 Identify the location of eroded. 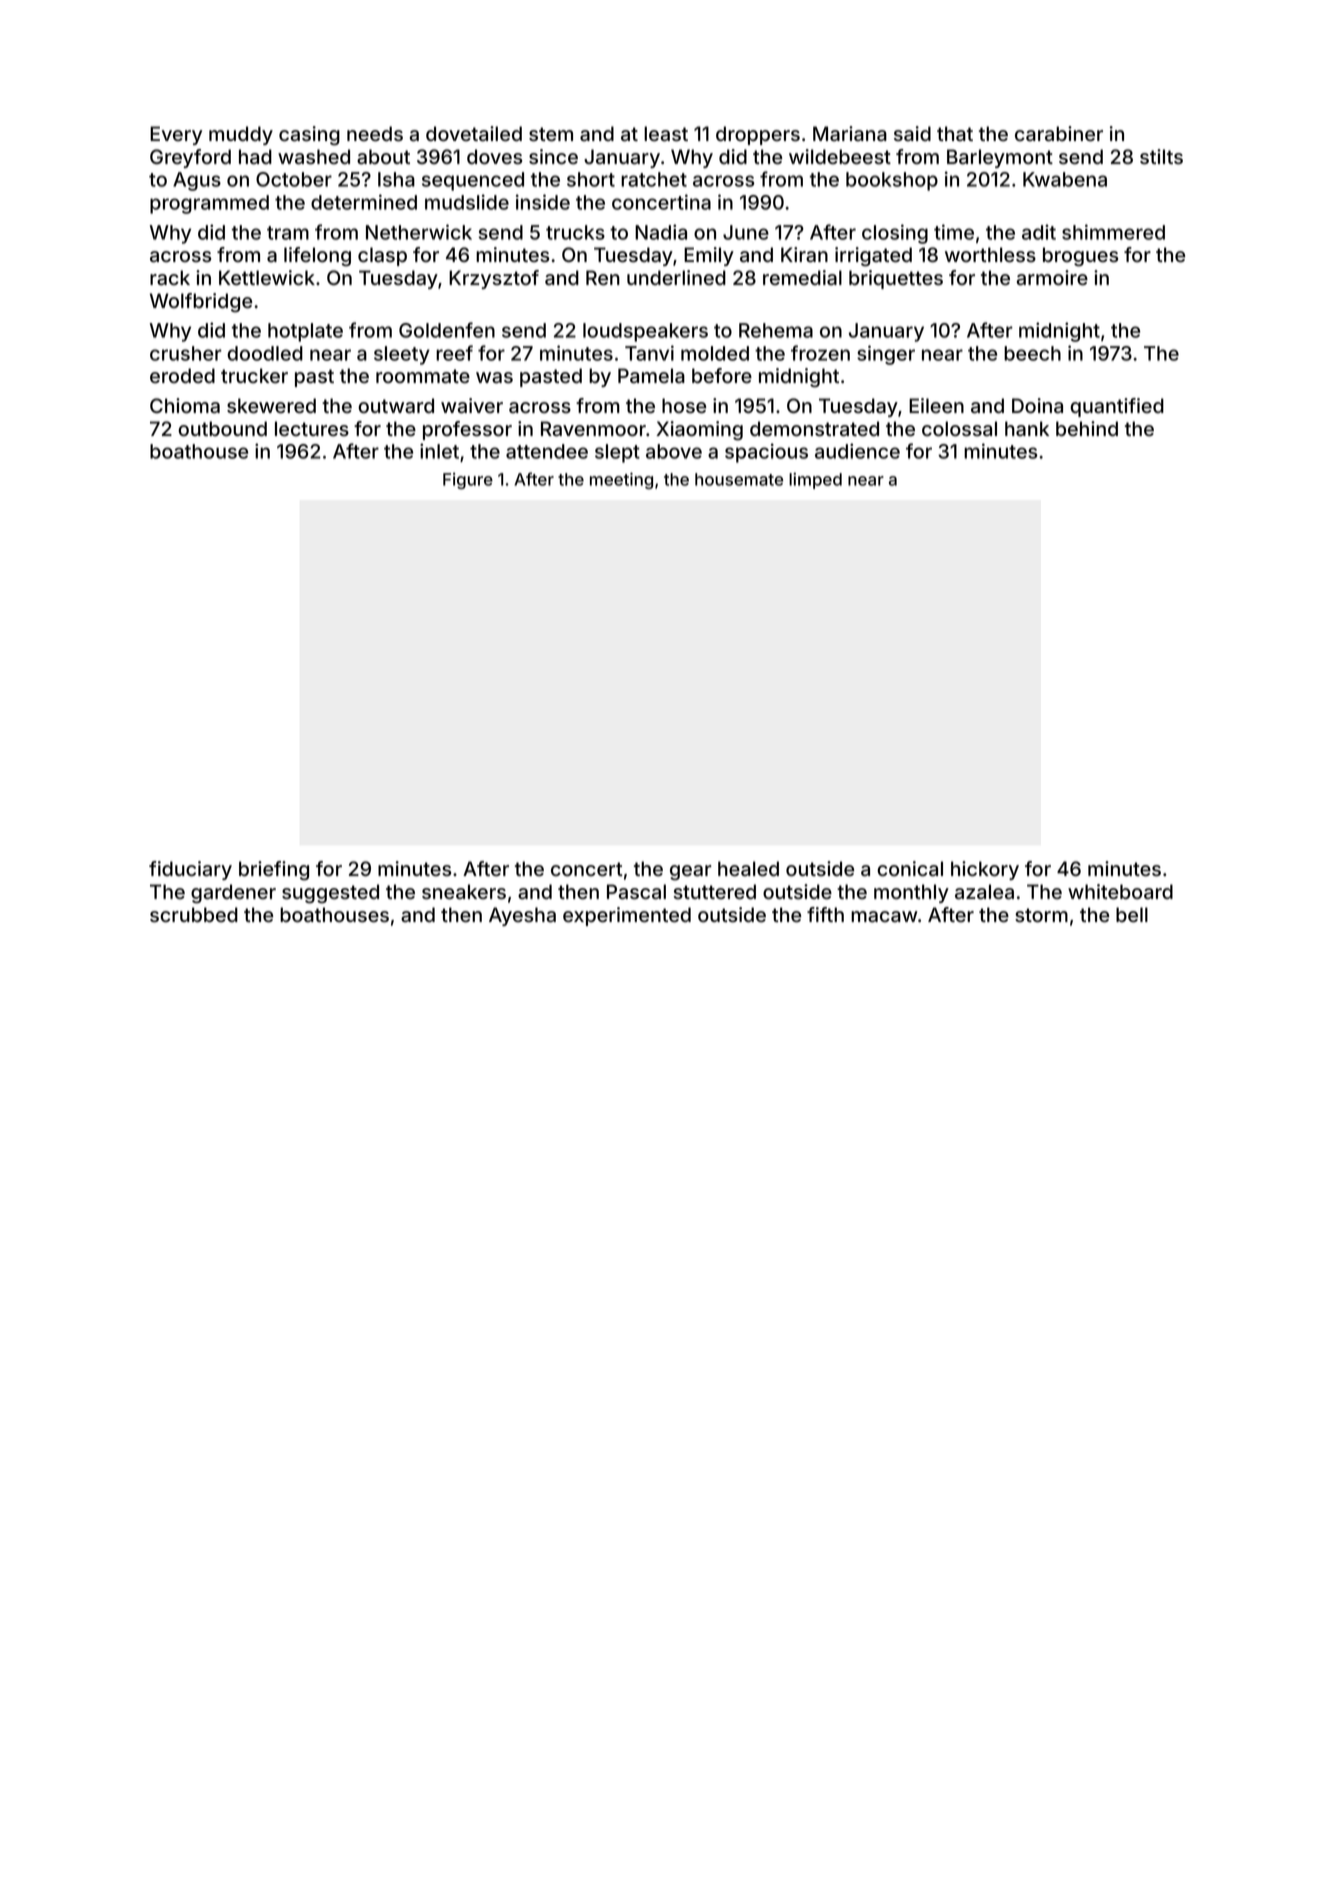
(182, 375).
